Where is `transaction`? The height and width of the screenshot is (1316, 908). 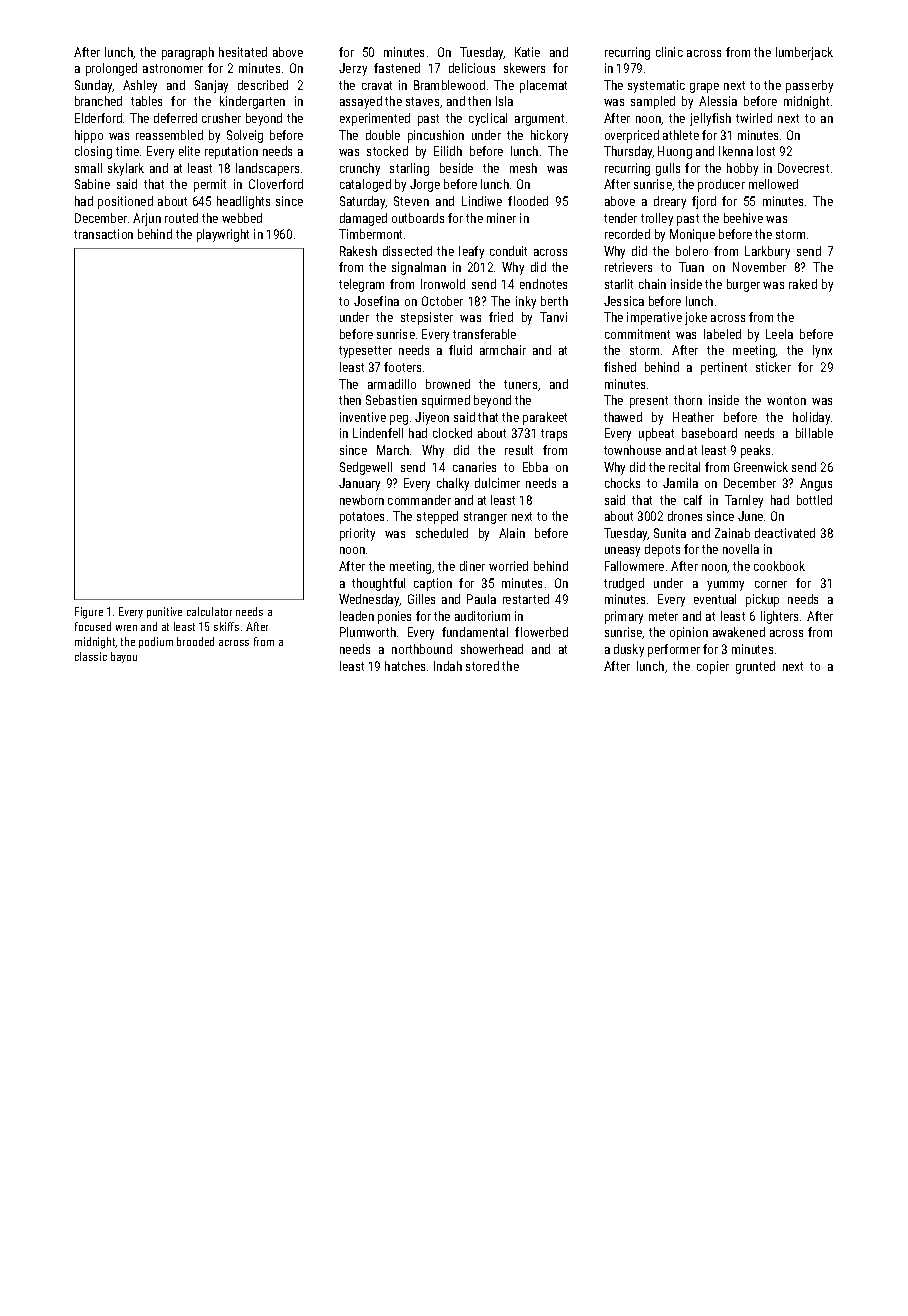
transaction is located at coordinates (103, 234).
